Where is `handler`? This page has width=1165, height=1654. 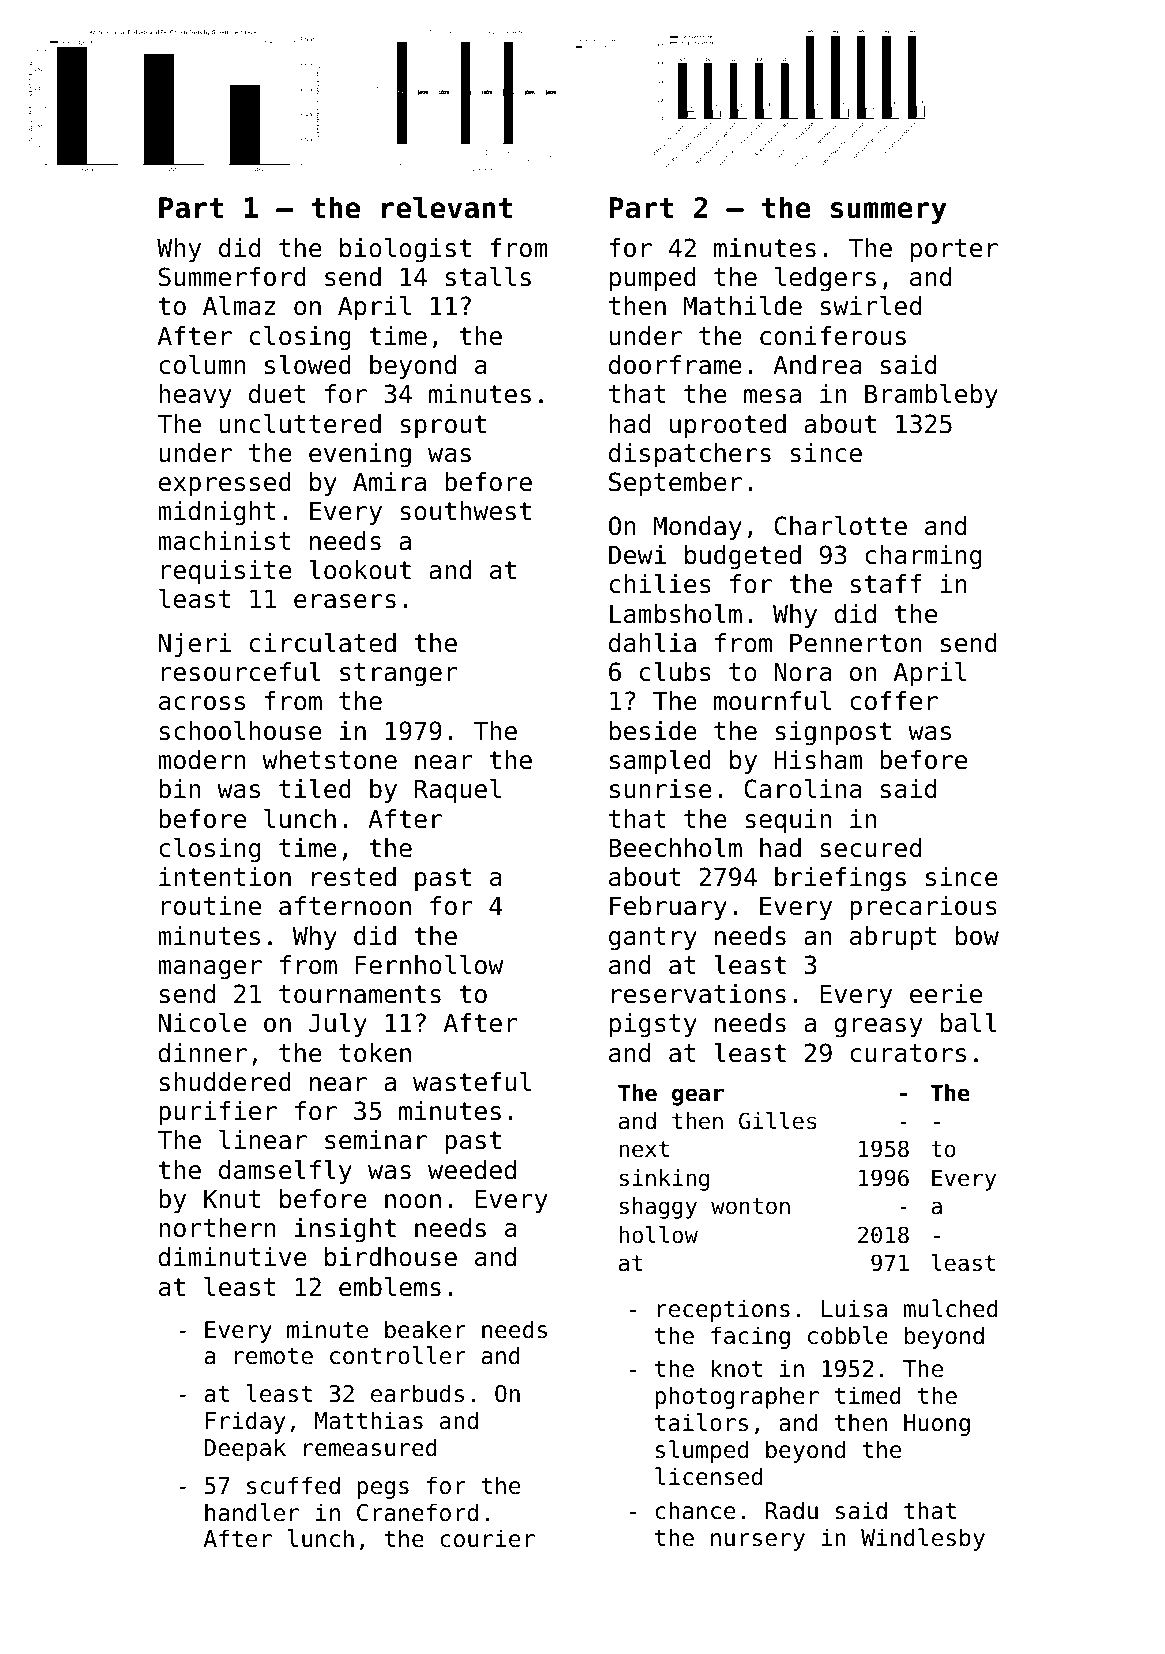 handler is located at coordinates (252, 1512).
